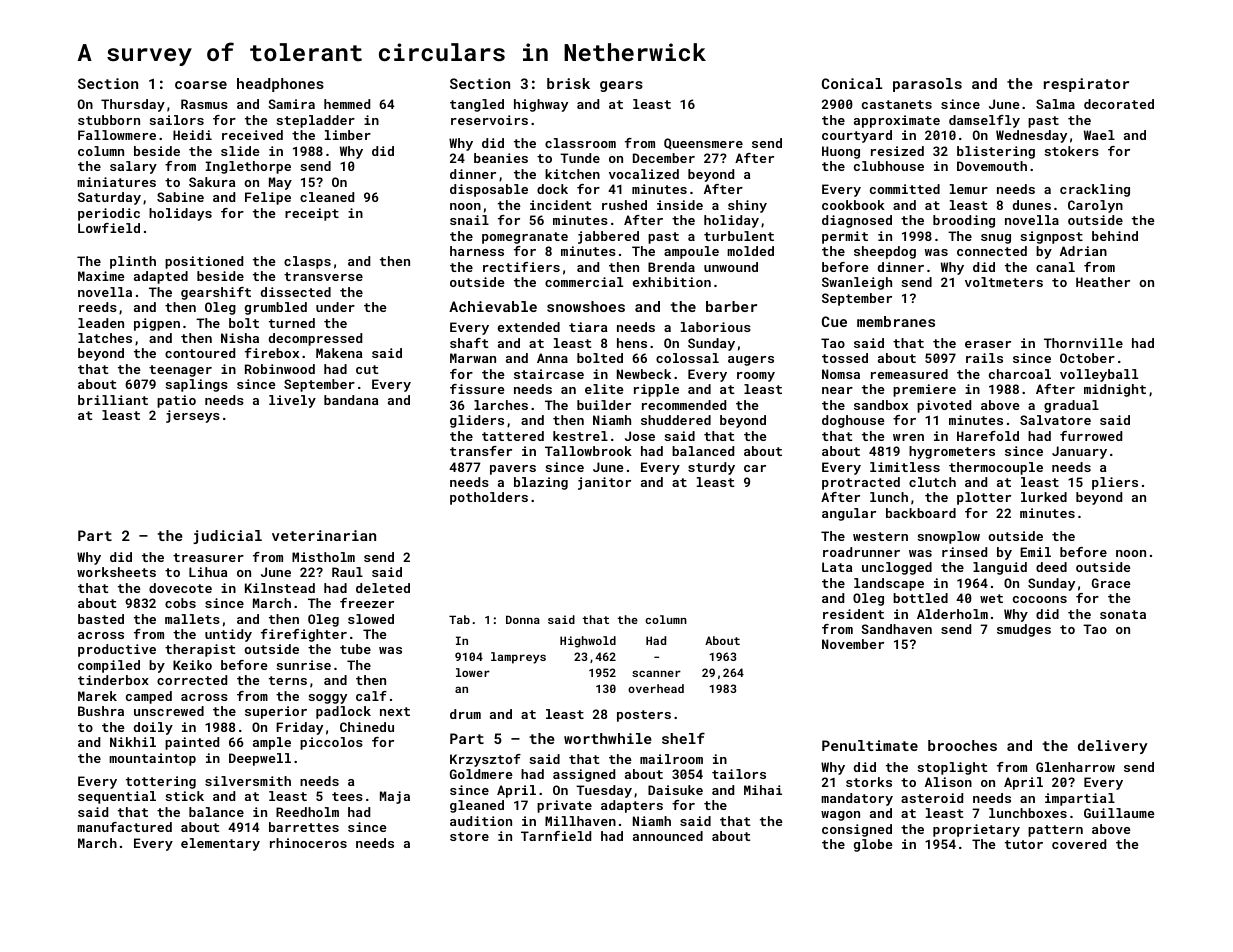  What do you see at coordinates (1055, 831) in the screenshot?
I see `pattern` at bounding box center [1055, 831].
